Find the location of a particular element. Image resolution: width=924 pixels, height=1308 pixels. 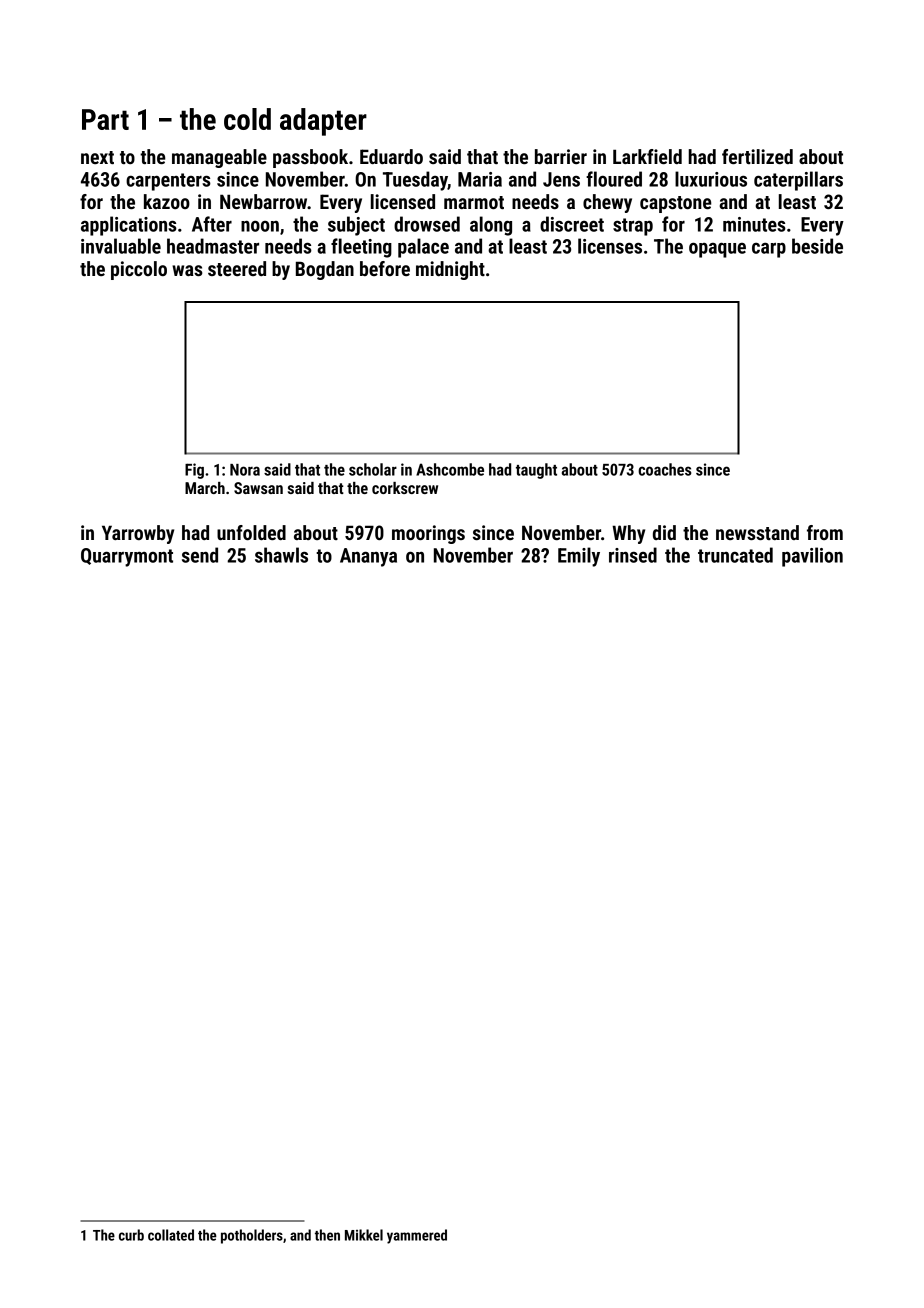

adapter is located at coordinates (323, 122).
